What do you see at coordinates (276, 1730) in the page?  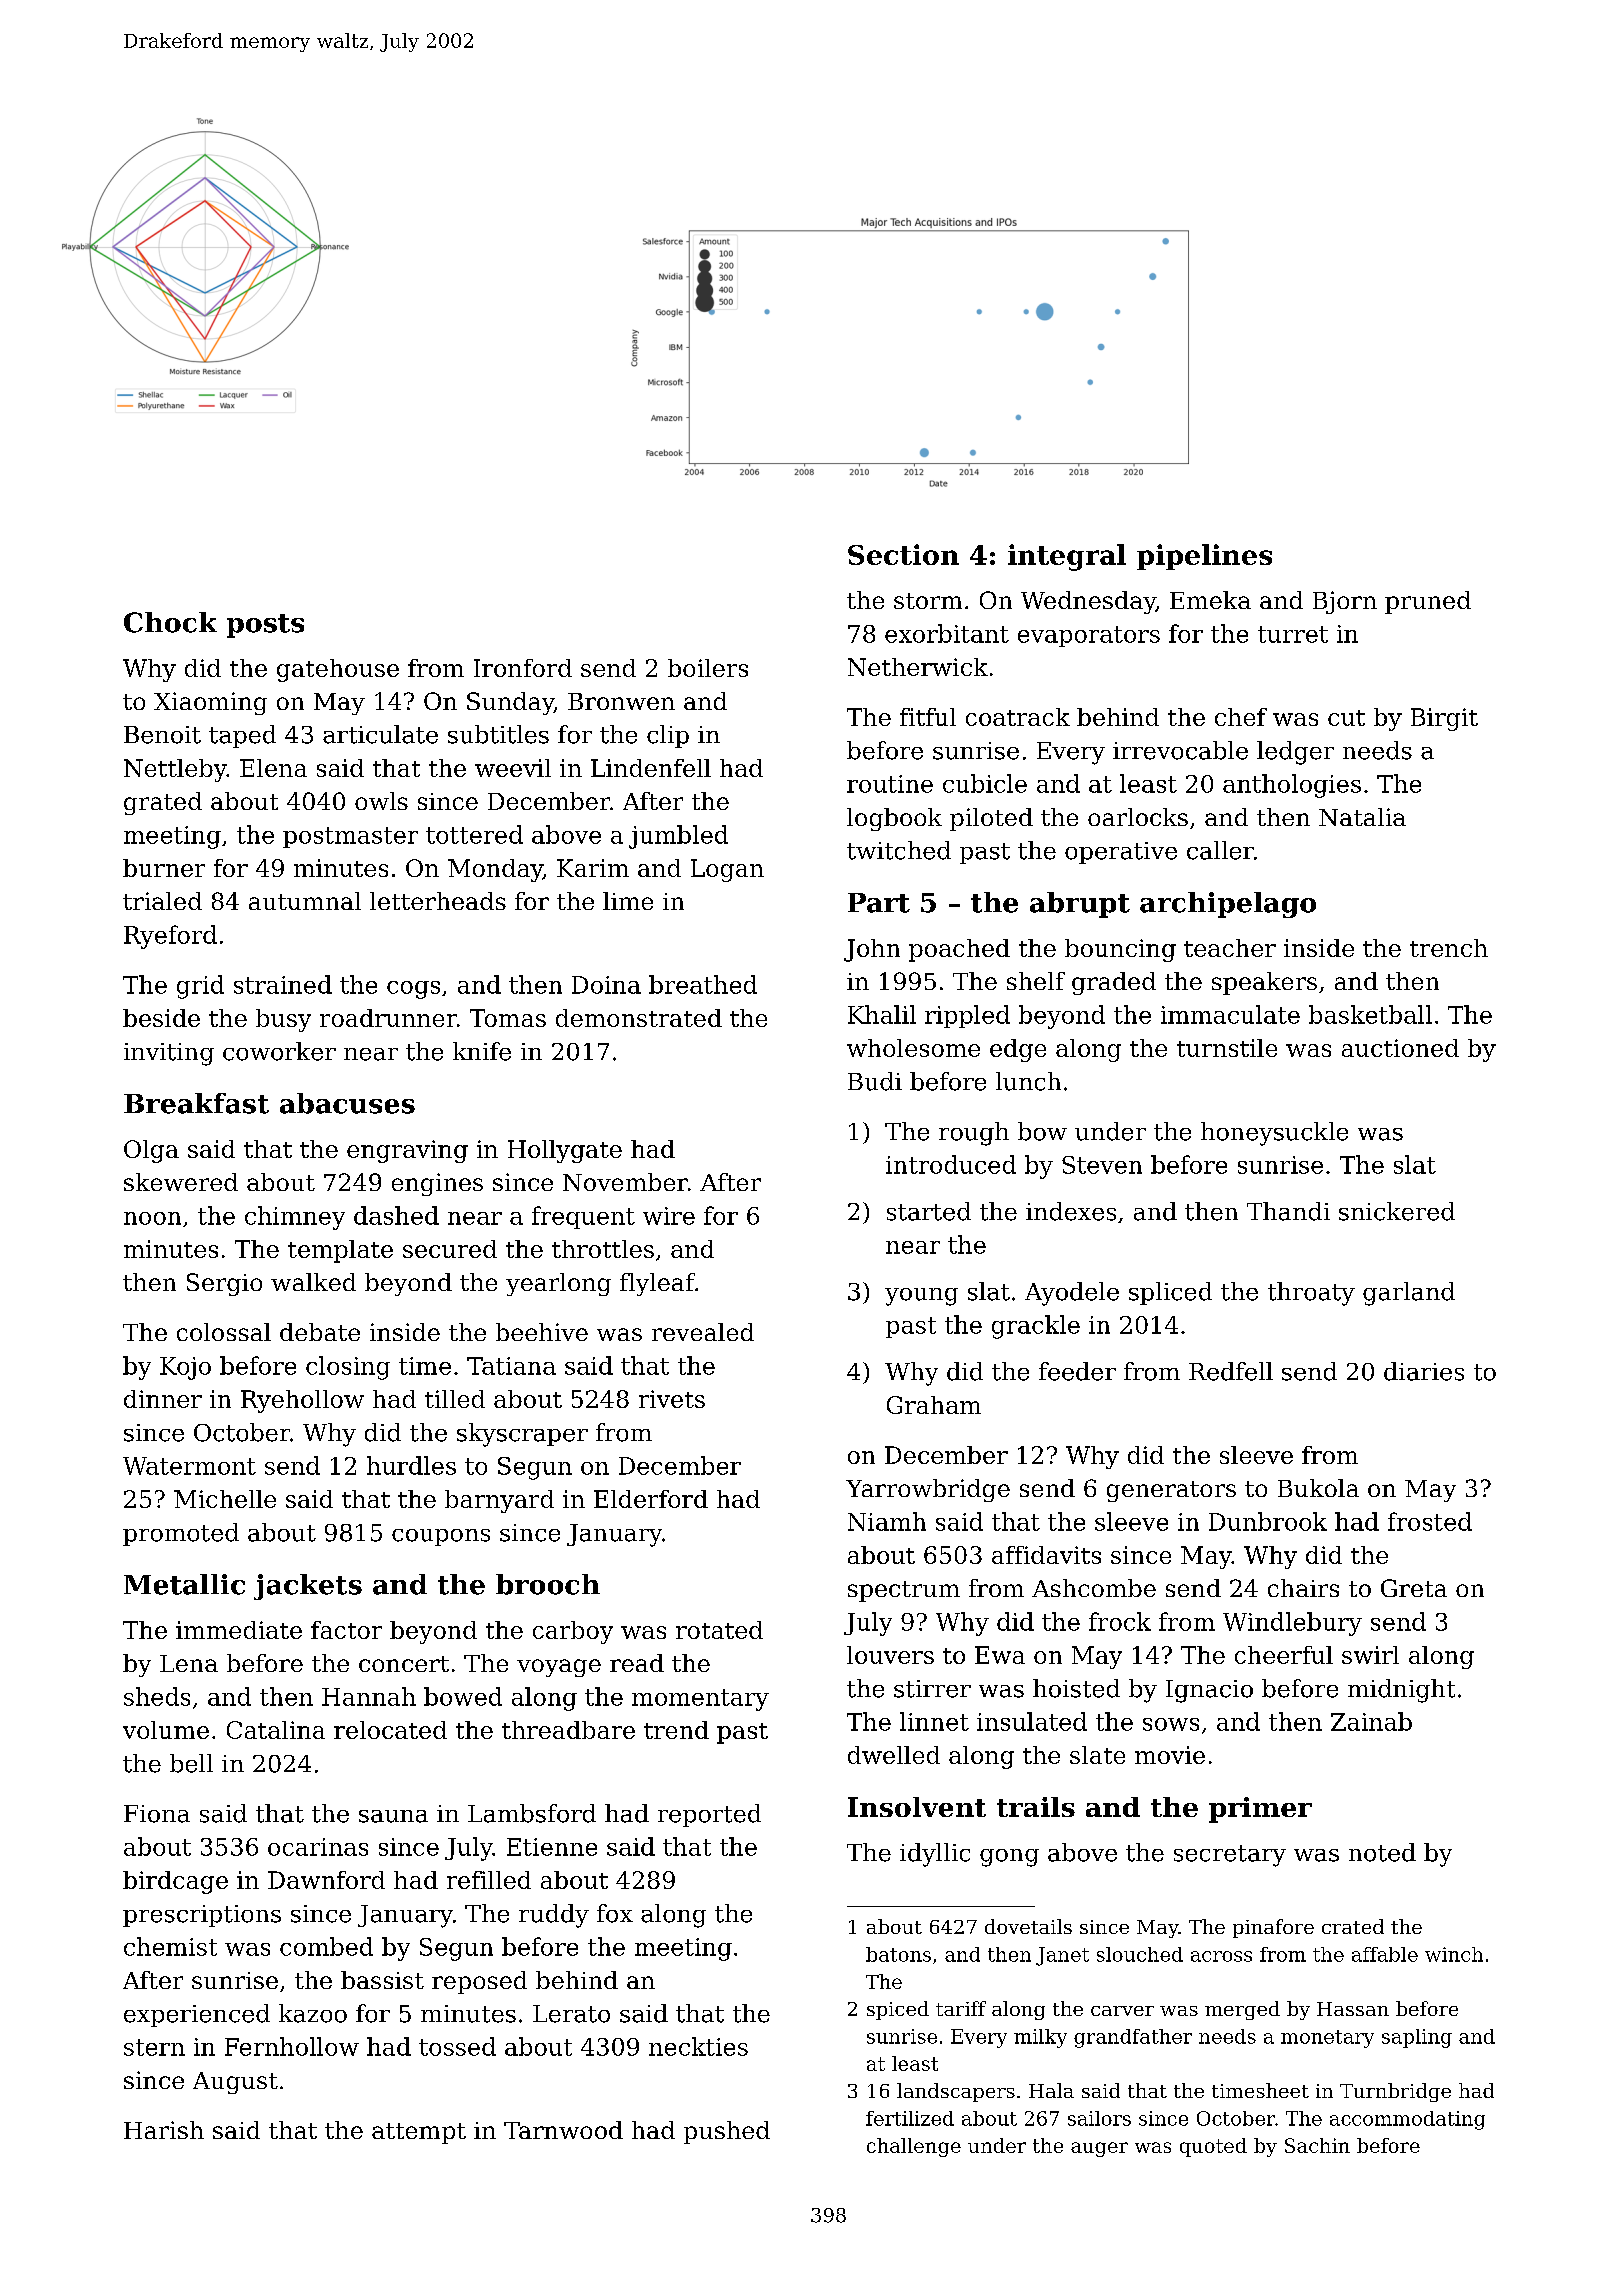 I see `Catalina` at bounding box center [276, 1730].
